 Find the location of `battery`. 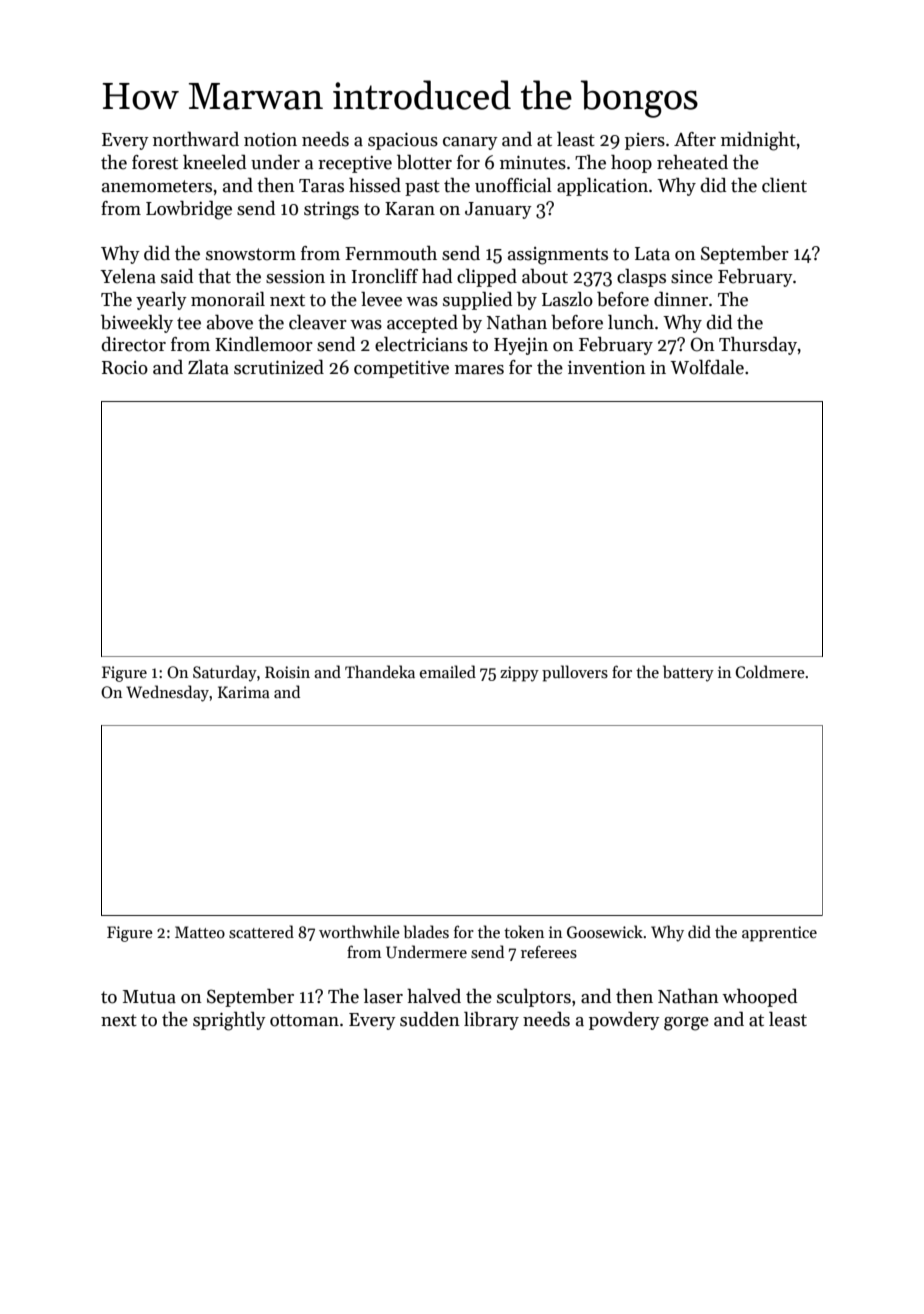

battery is located at coordinates (688, 673).
